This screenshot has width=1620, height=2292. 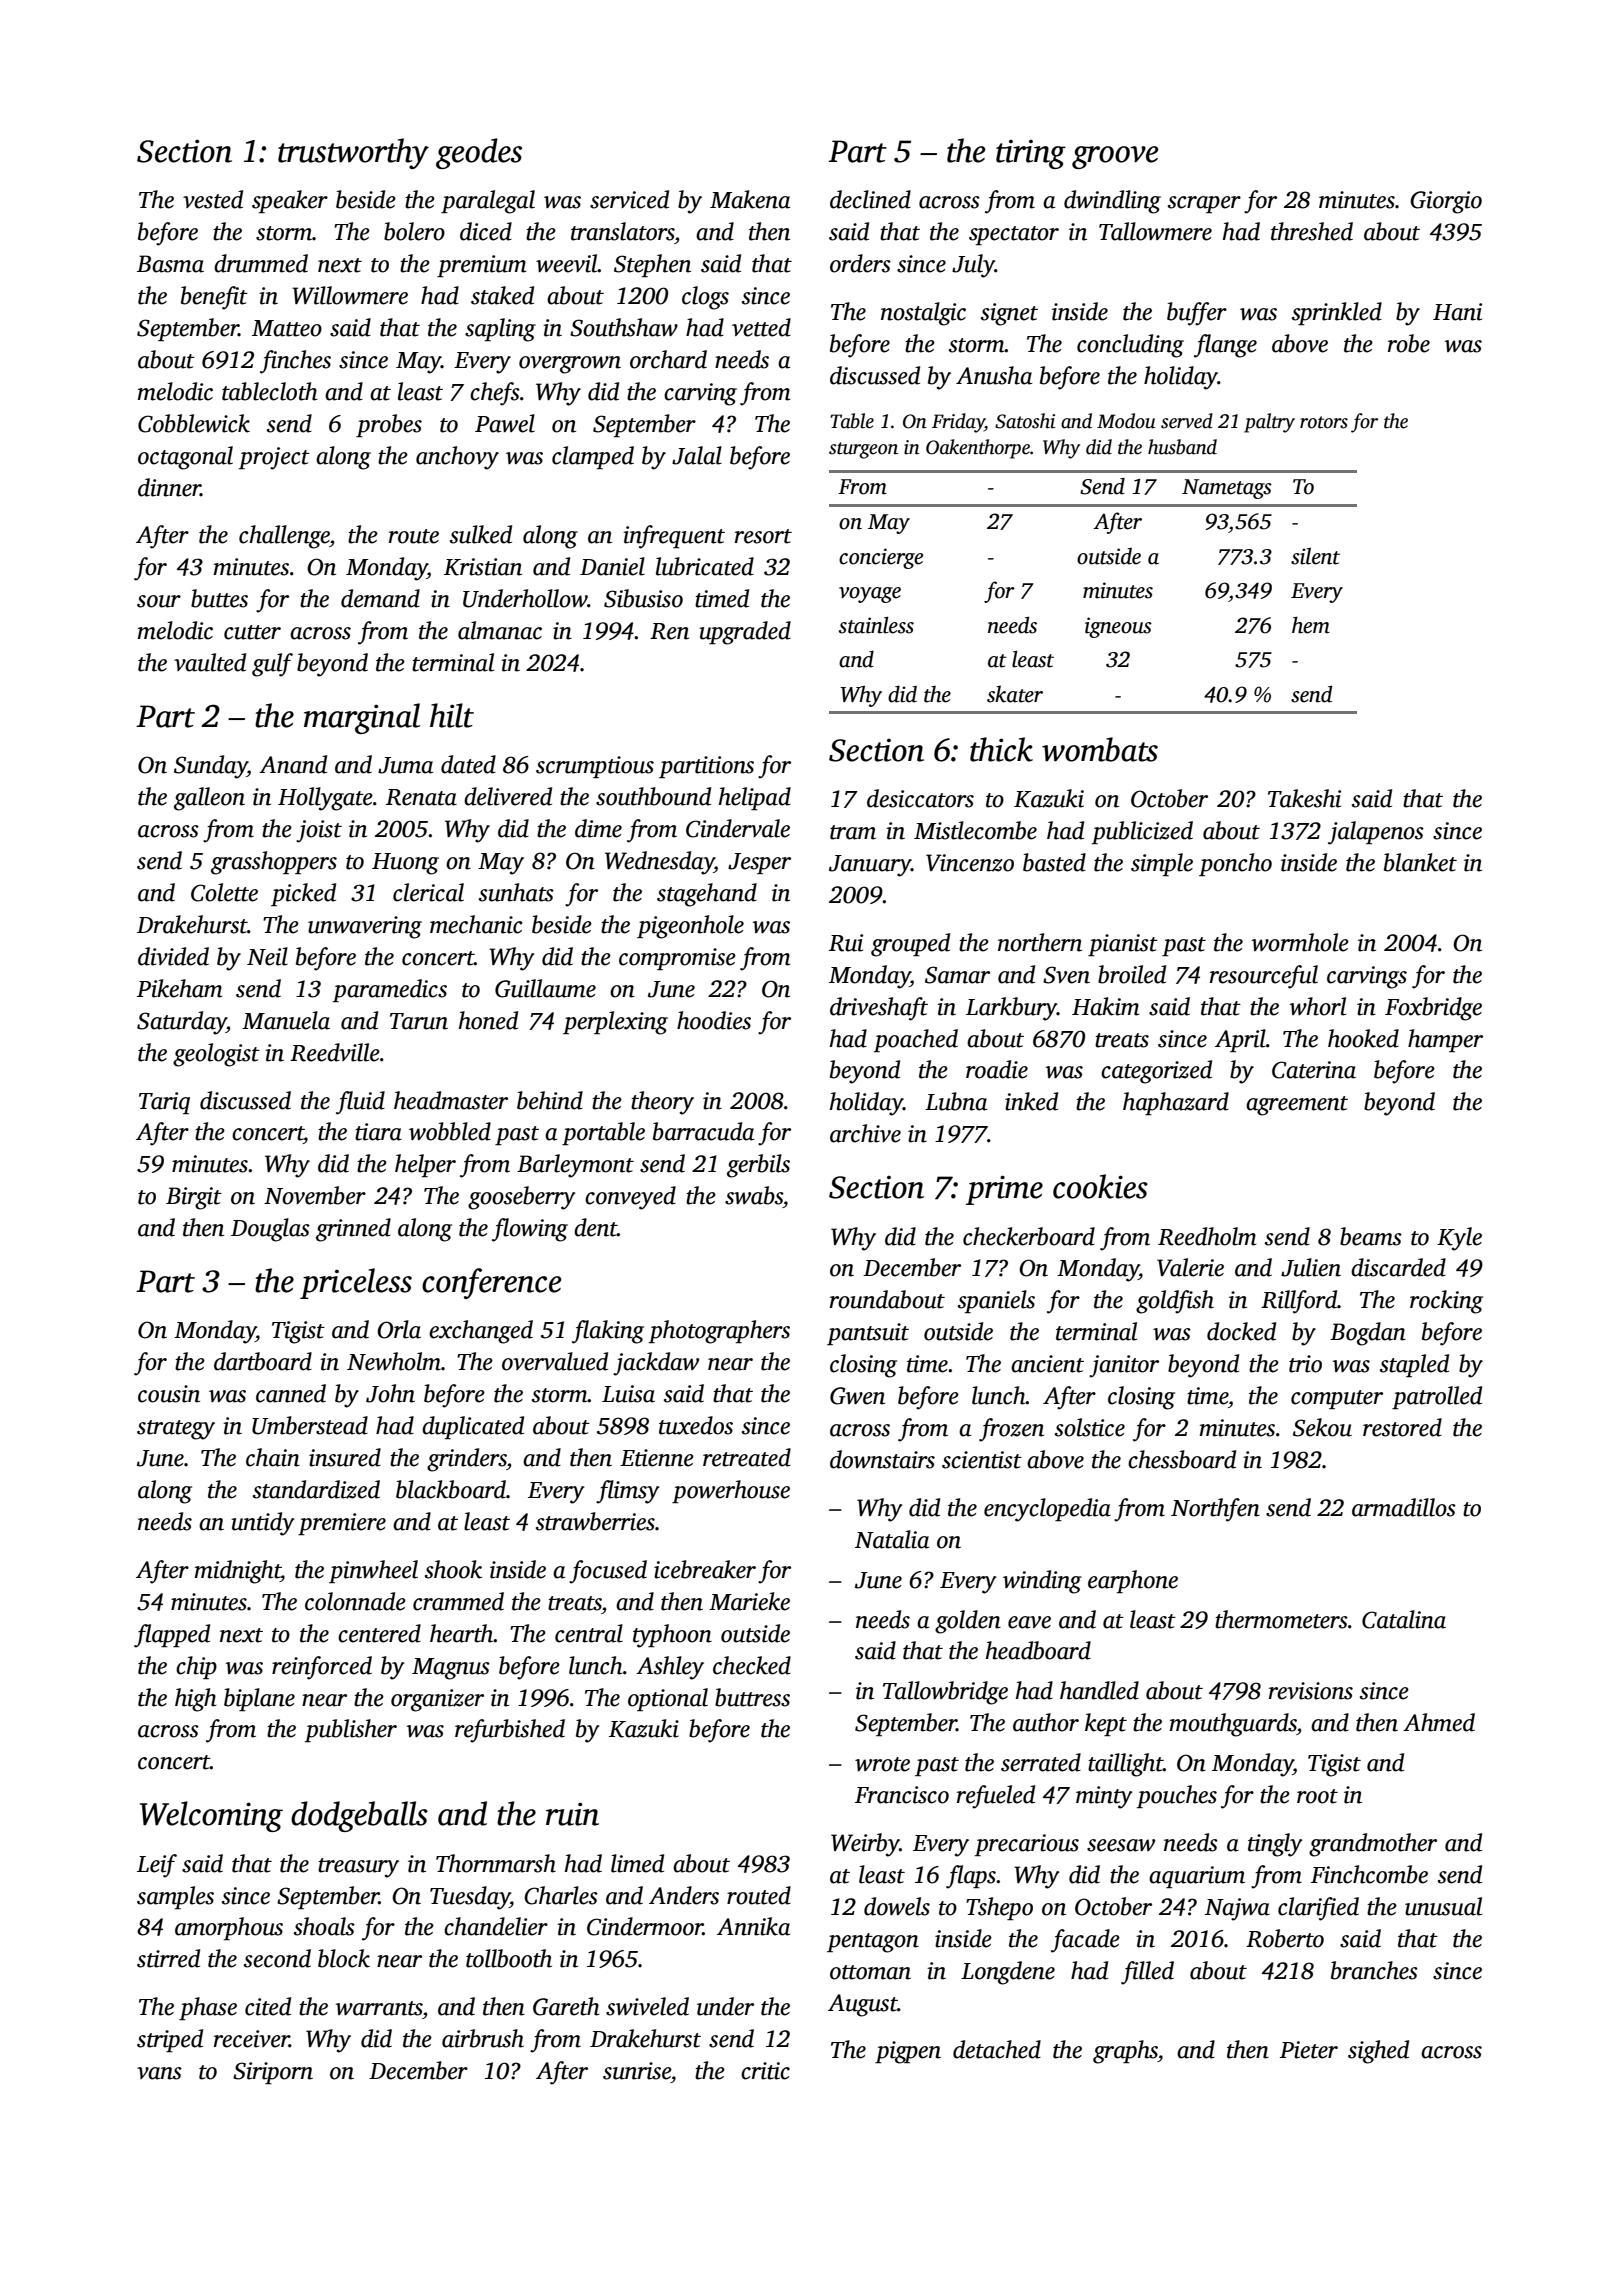 I want to click on grinned, so click(x=353, y=1230).
